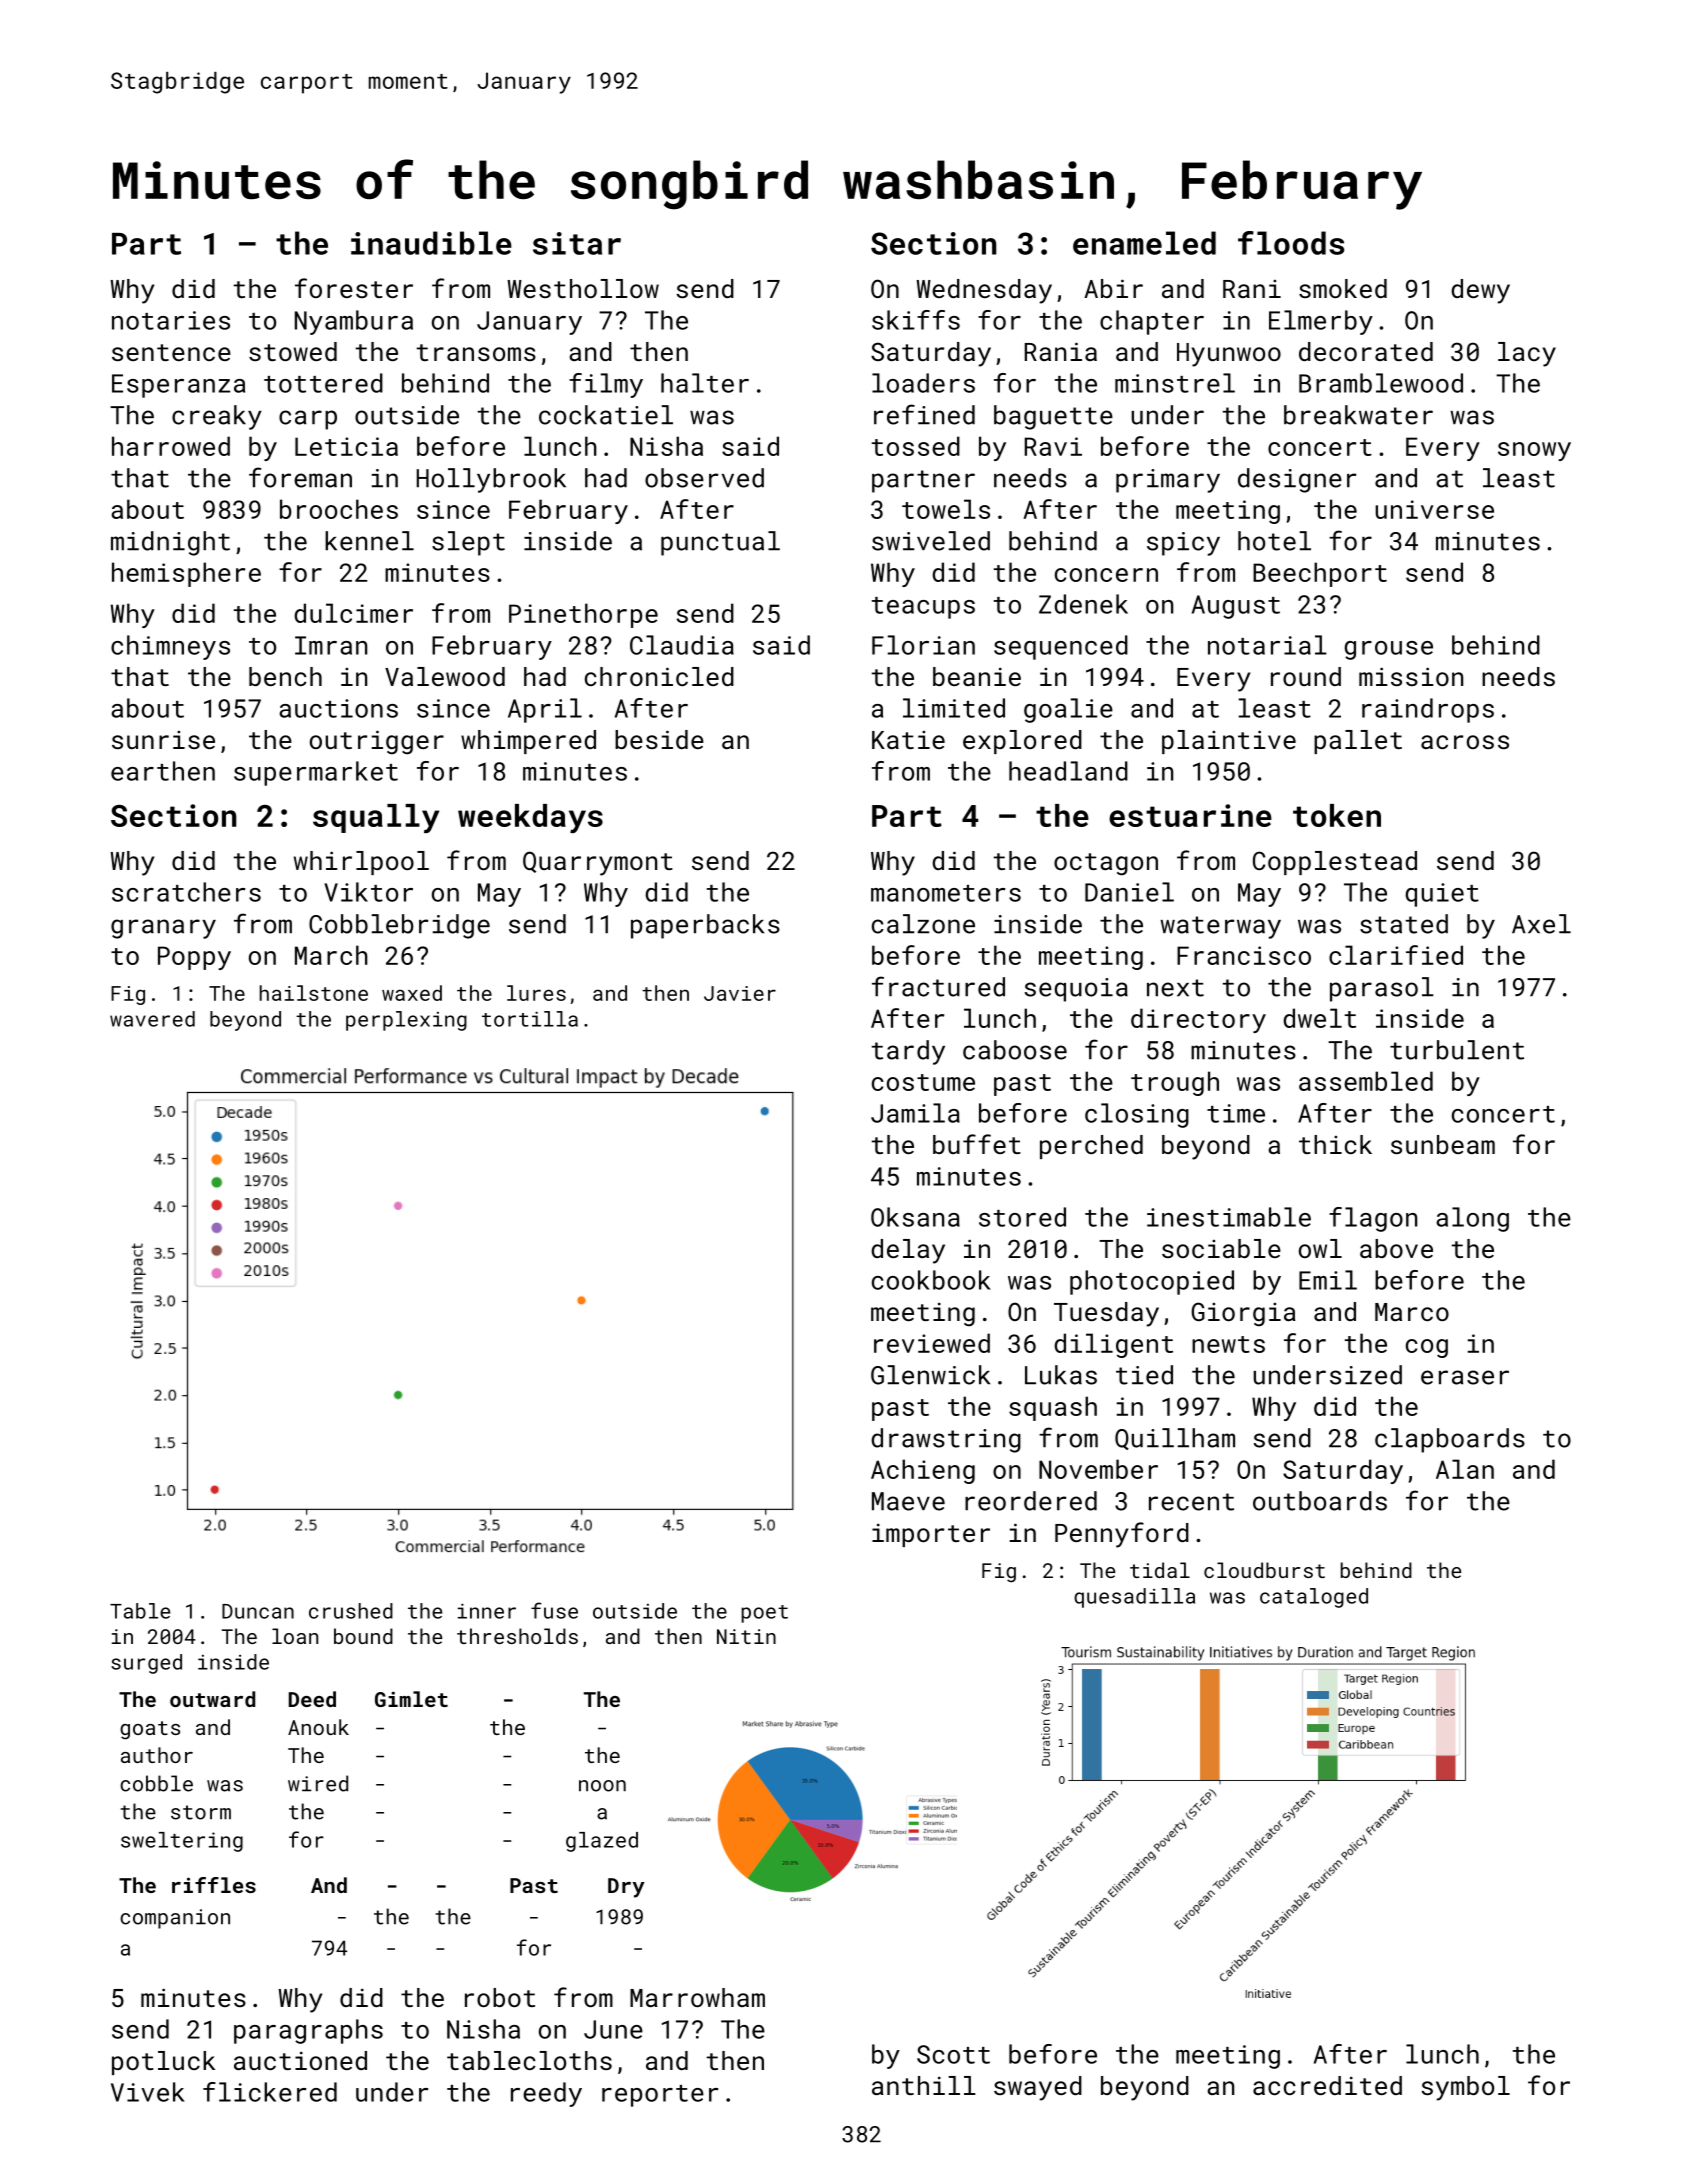 This screenshot has width=1683, height=2178. What do you see at coordinates (626, 1888) in the screenshot?
I see `Dry` at bounding box center [626, 1888].
